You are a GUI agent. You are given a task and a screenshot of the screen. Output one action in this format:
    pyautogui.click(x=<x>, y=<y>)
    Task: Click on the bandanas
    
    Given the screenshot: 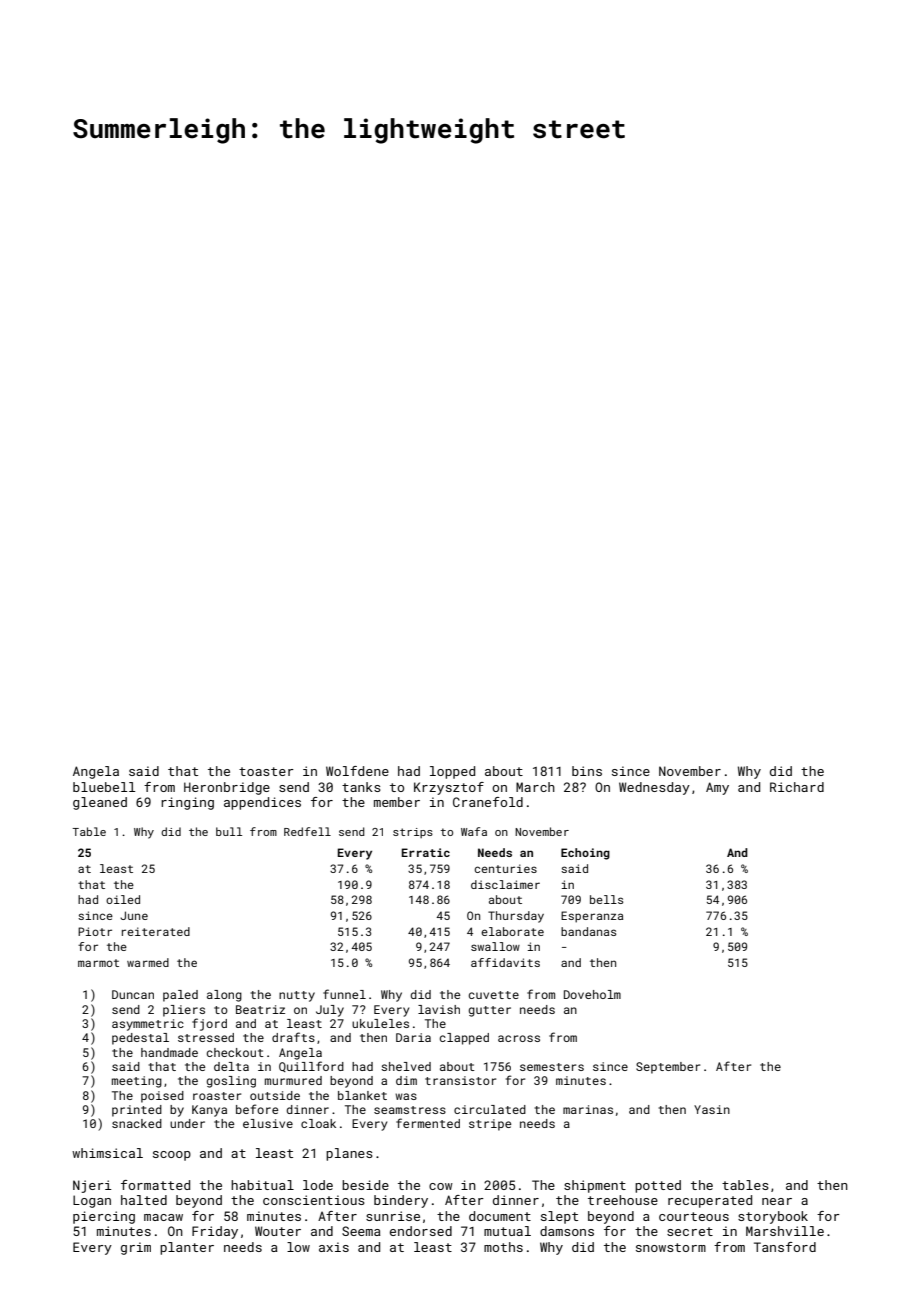 What is the action you would take?
    pyautogui.click(x=588, y=931)
